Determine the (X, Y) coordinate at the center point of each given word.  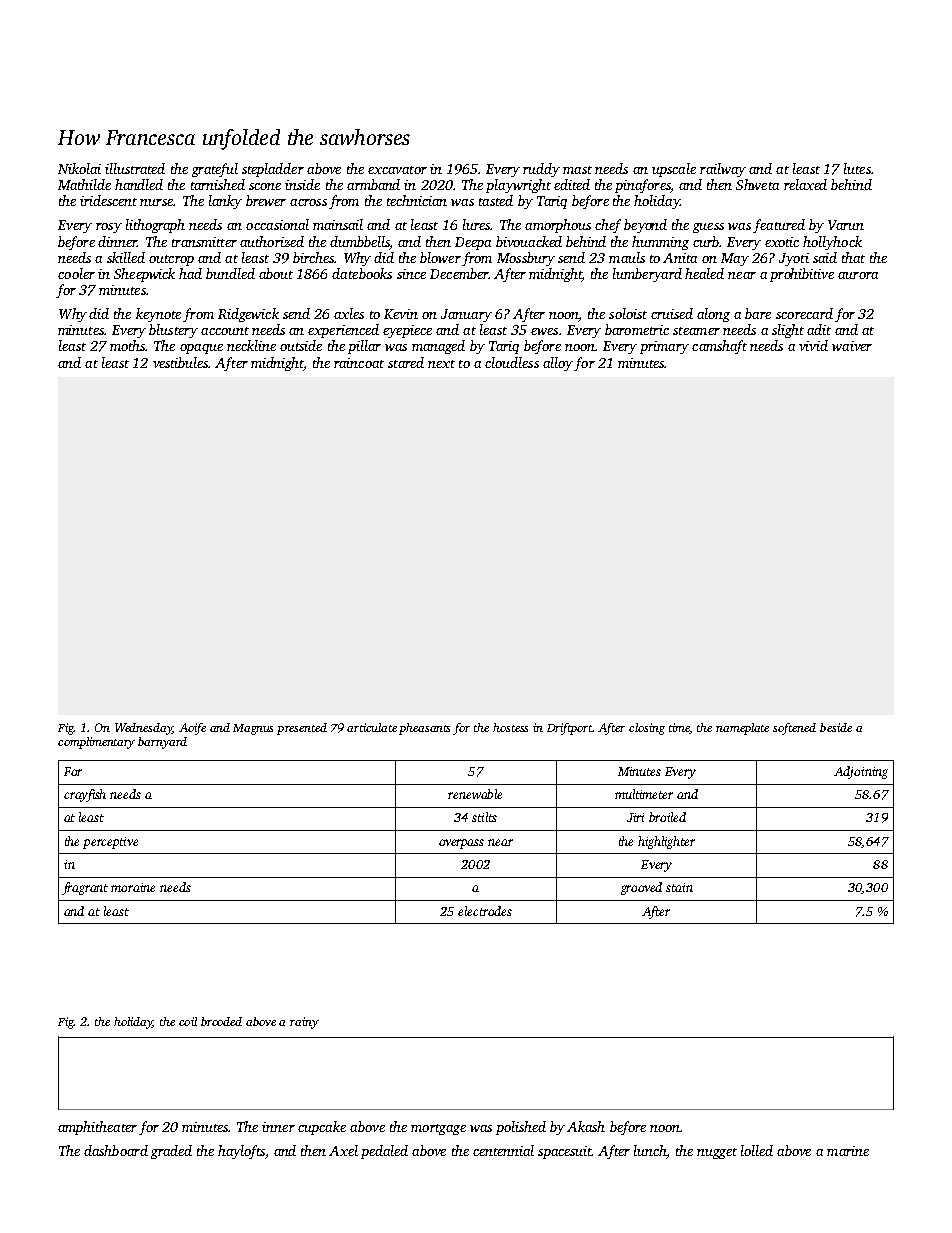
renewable (475, 794)
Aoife (192, 729)
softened (794, 729)
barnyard (162, 743)
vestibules (181, 362)
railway (723, 170)
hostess (510, 727)
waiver (852, 346)
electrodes (485, 911)
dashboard (116, 1150)
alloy (558, 364)
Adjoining (861, 772)
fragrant (85, 888)
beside (836, 727)
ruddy (541, 170)
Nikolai (79, 168)
